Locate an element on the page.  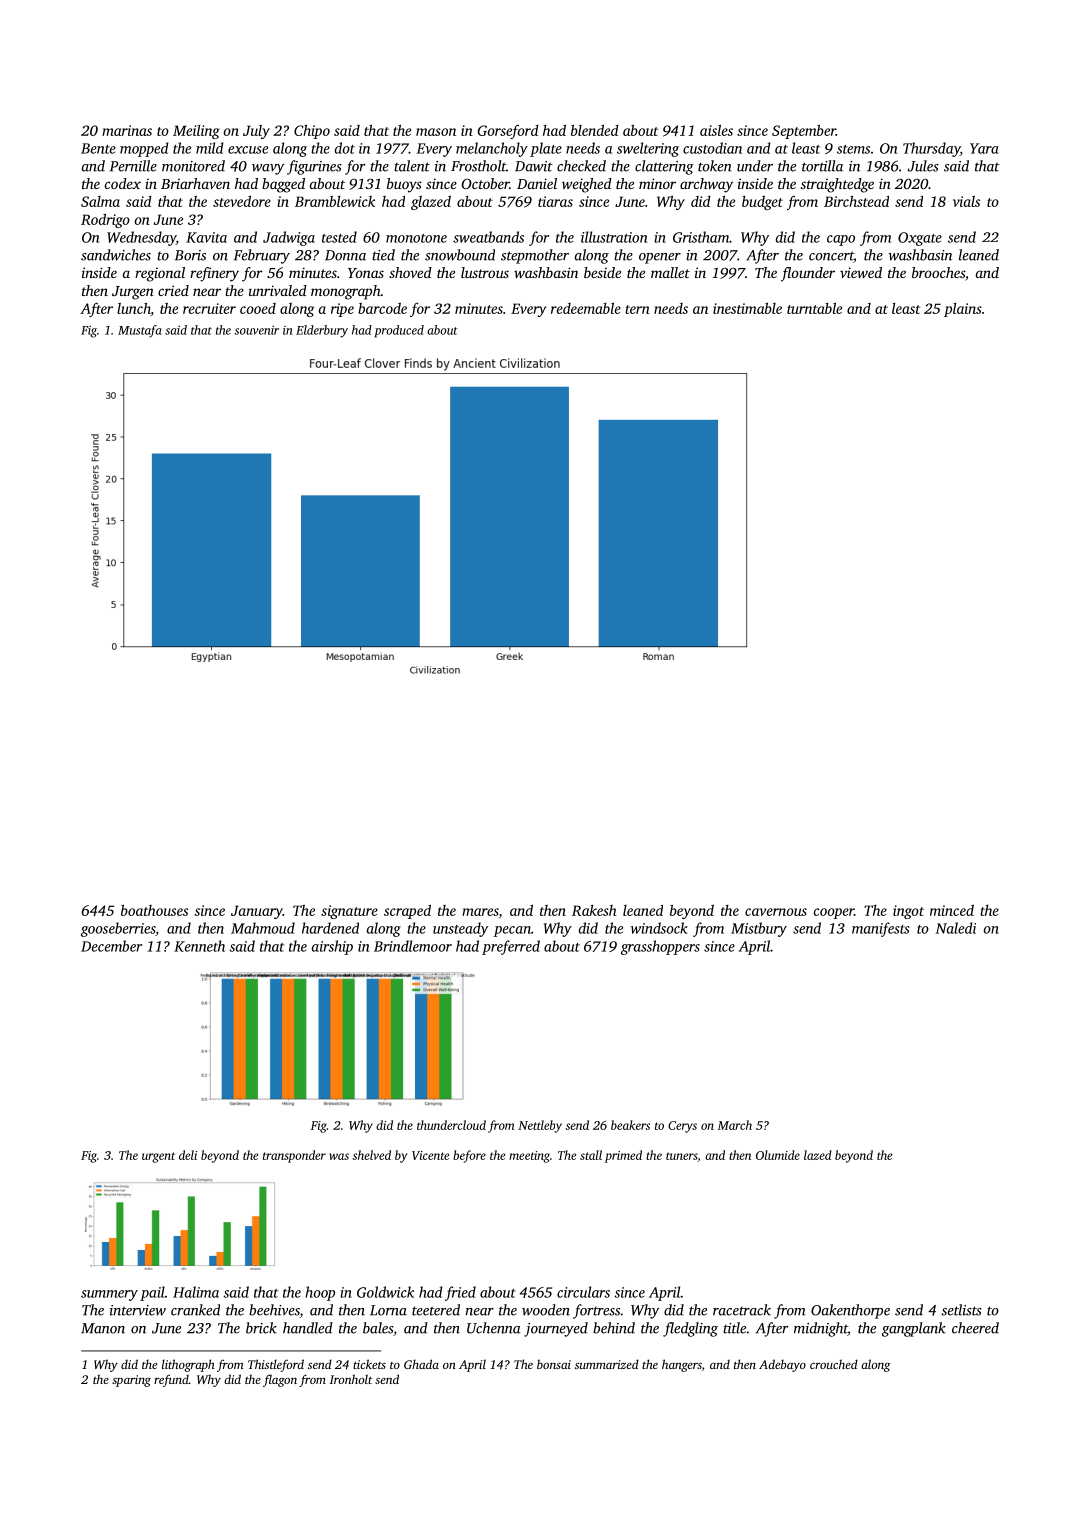
excuse is located at coordinates (248, 150).
